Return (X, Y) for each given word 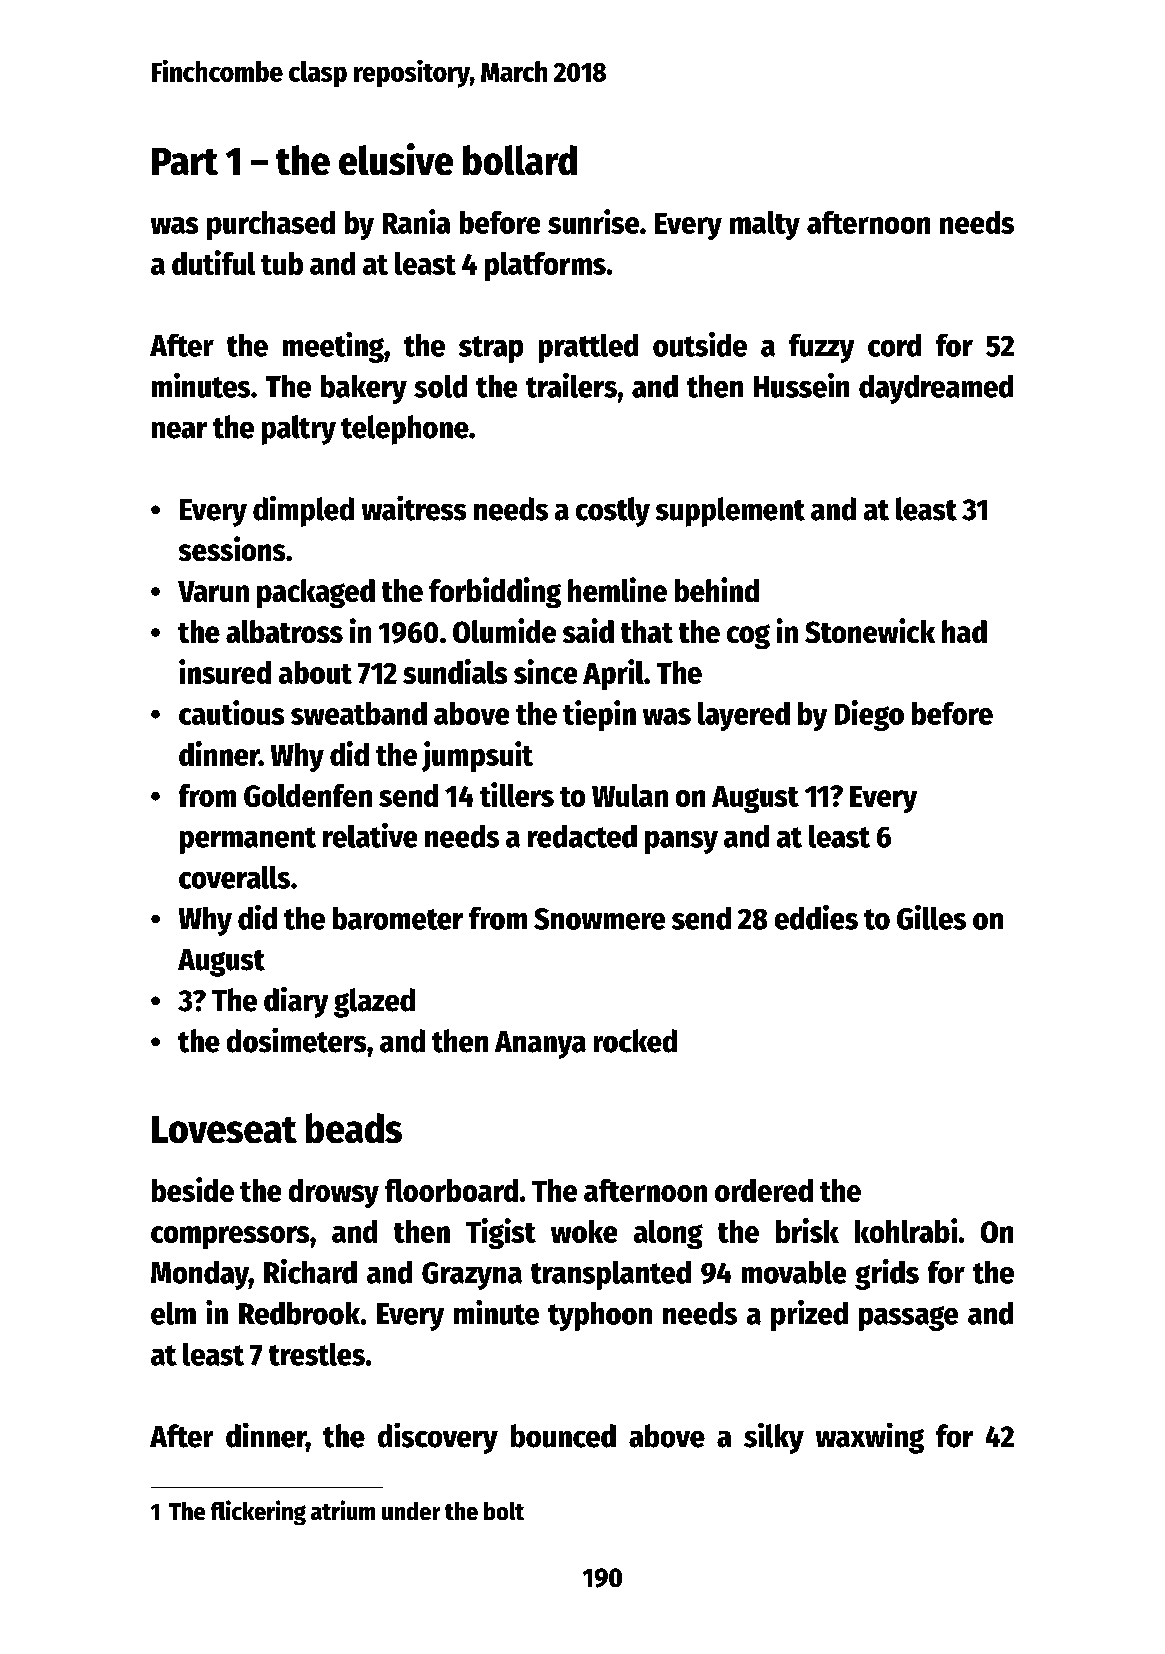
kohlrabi (906, 1230)
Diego (869, 715)
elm (173, 1313)
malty (765, 225)
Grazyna (472, 1276)
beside (193, 1189)
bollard (520, 160)
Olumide (504, 630)
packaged (316, 593)
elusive (396, 159)
